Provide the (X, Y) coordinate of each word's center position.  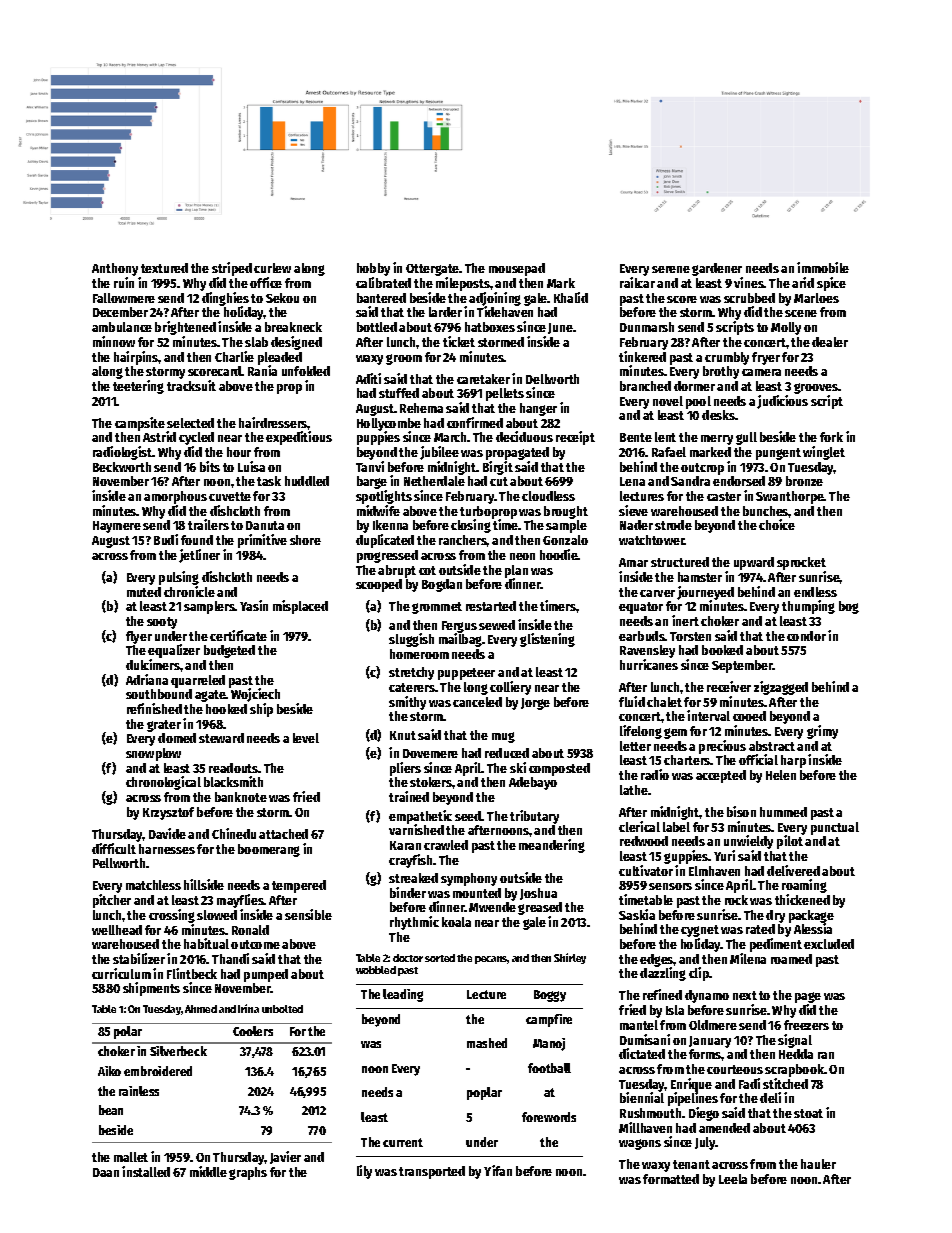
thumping (808, 607)
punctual (835, 828)
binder (408, 892)
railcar (637, 282)
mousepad (517, 269)
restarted (491, 606)
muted (144, 592)
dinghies (225, 299)
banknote (241, 797)
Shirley (570, 958)
